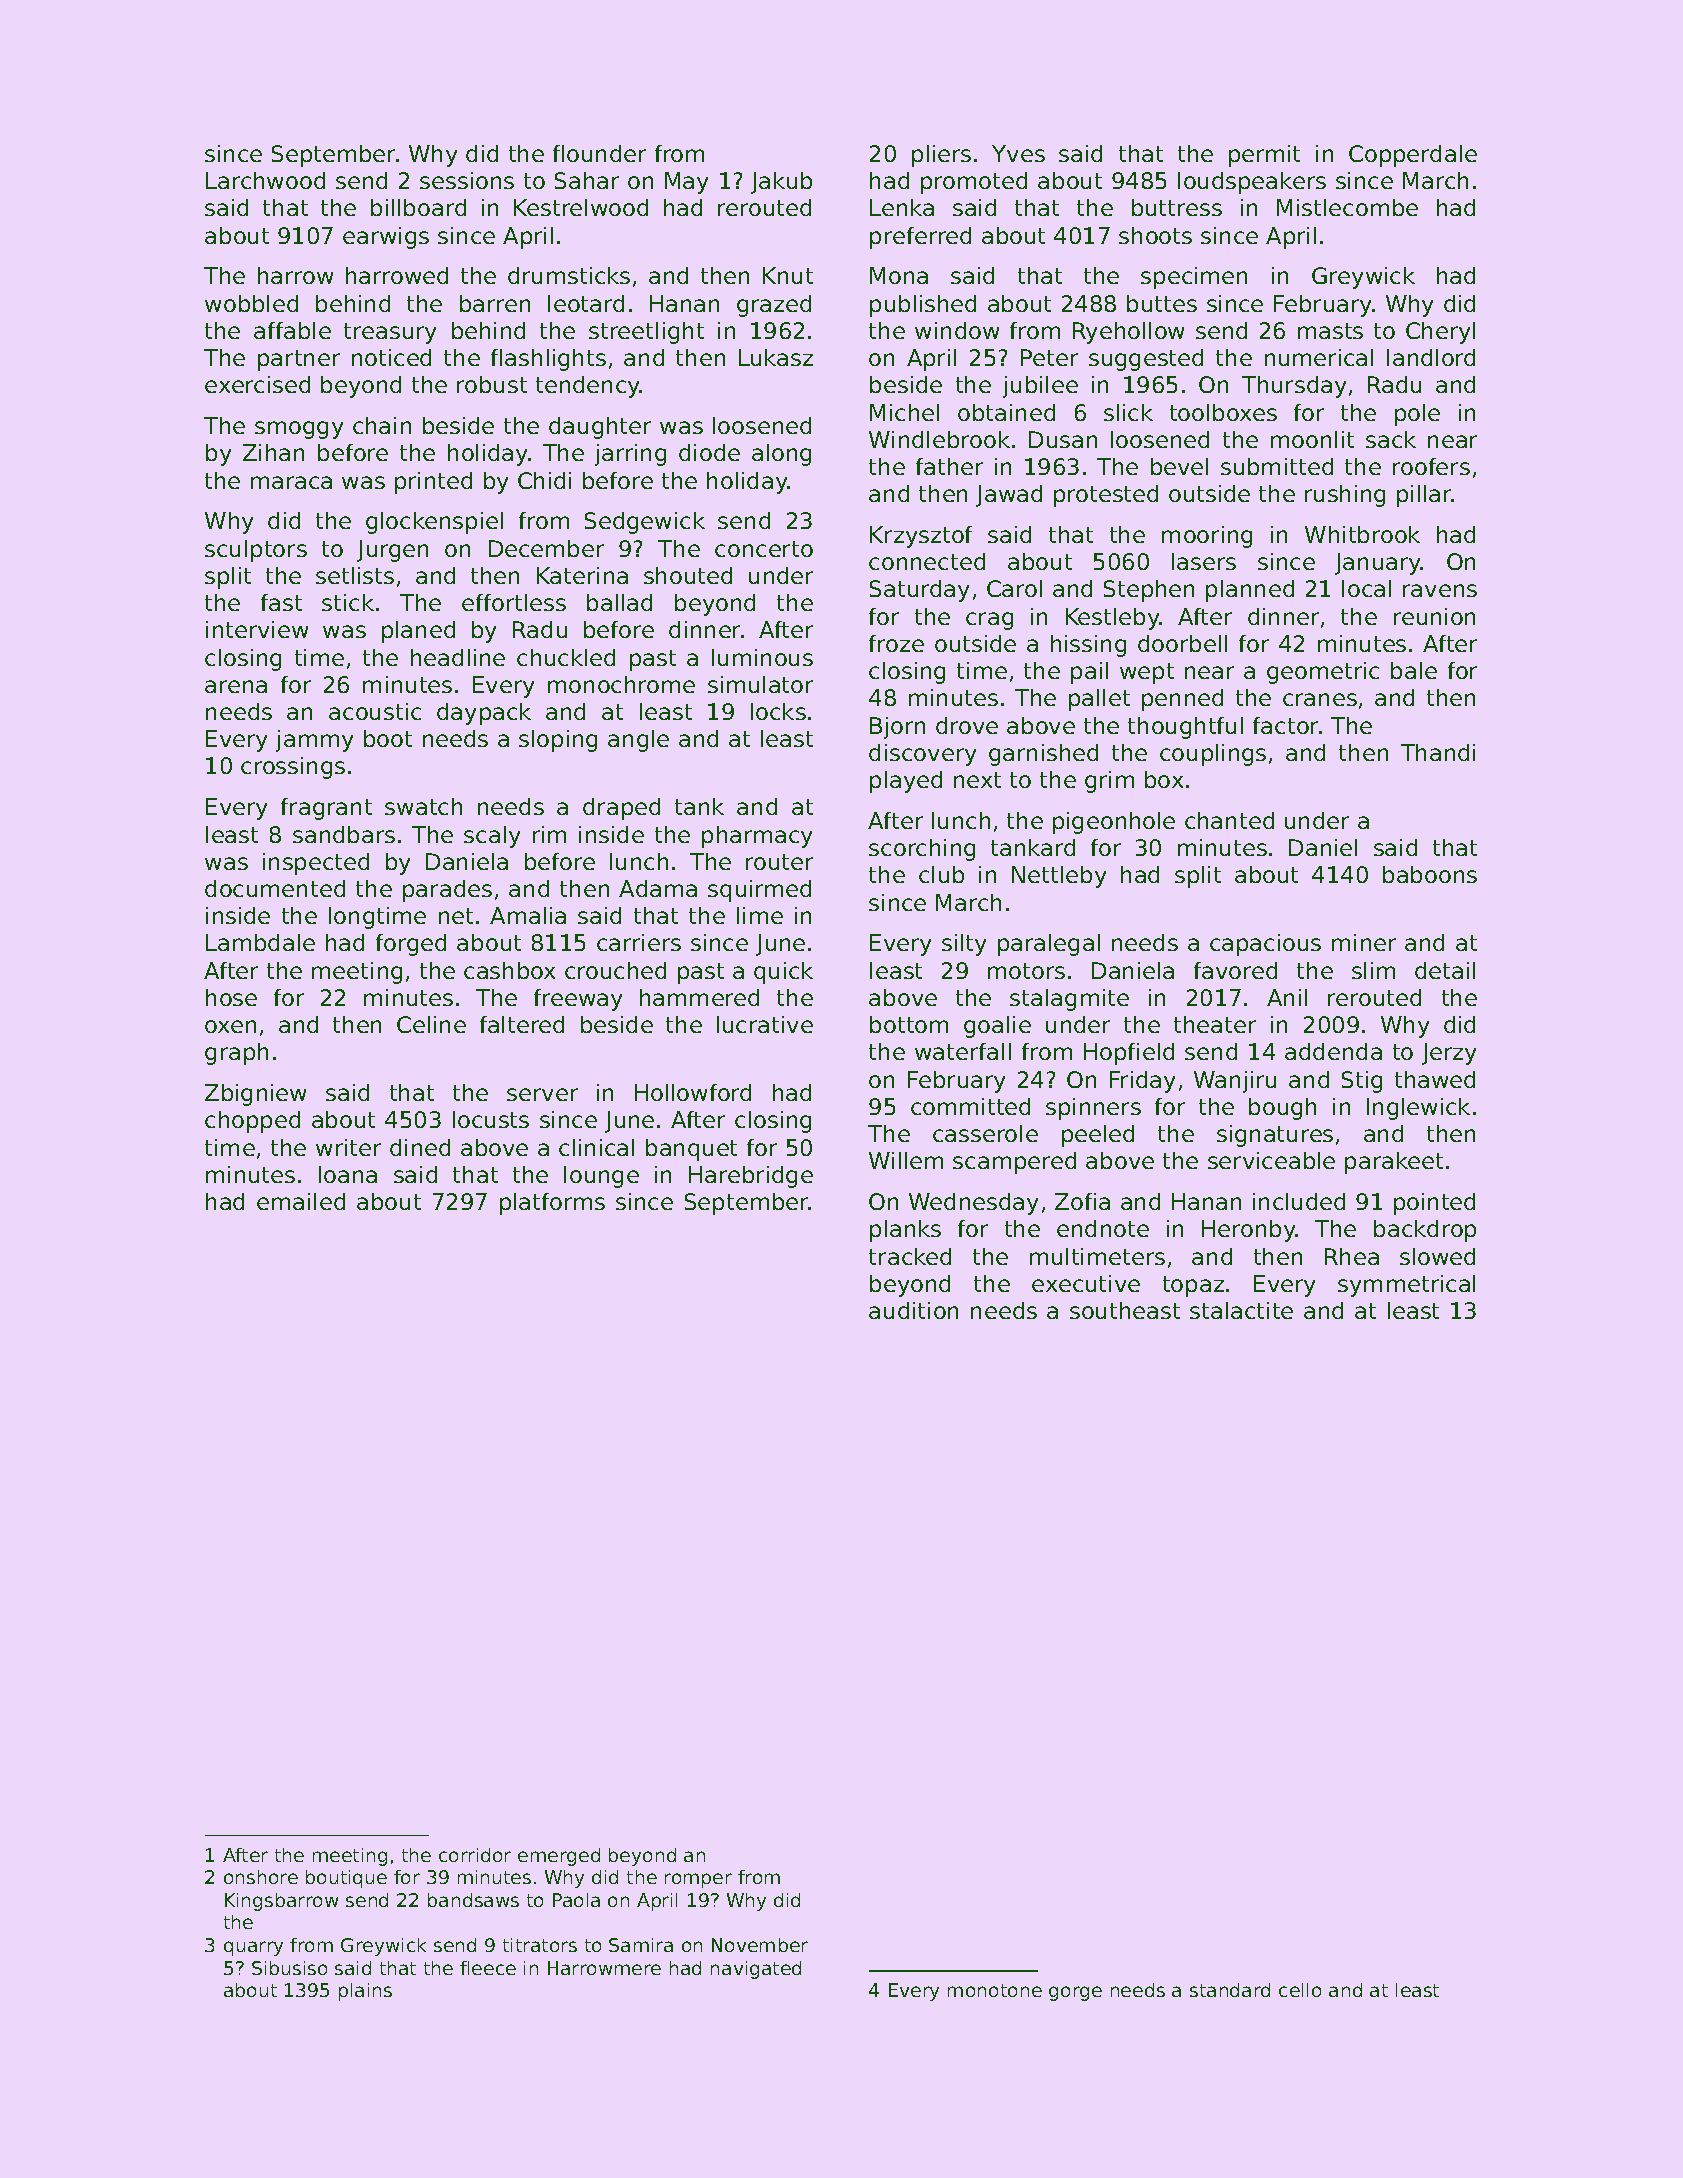 This screenshot has width=1683, height=2178. I want to click on chain, so click(382, 425).
